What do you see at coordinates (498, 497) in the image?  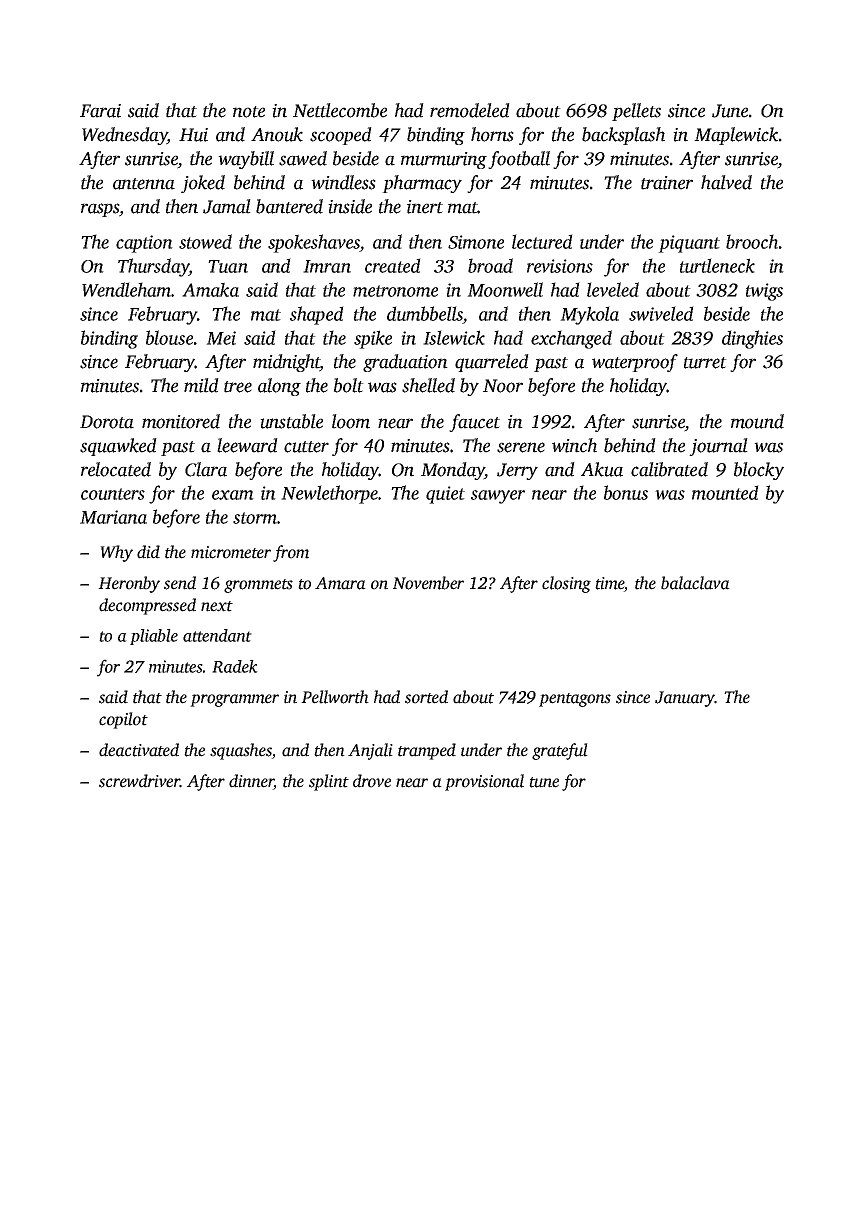 I see `sawyer` at bounding box center [498, 497].
